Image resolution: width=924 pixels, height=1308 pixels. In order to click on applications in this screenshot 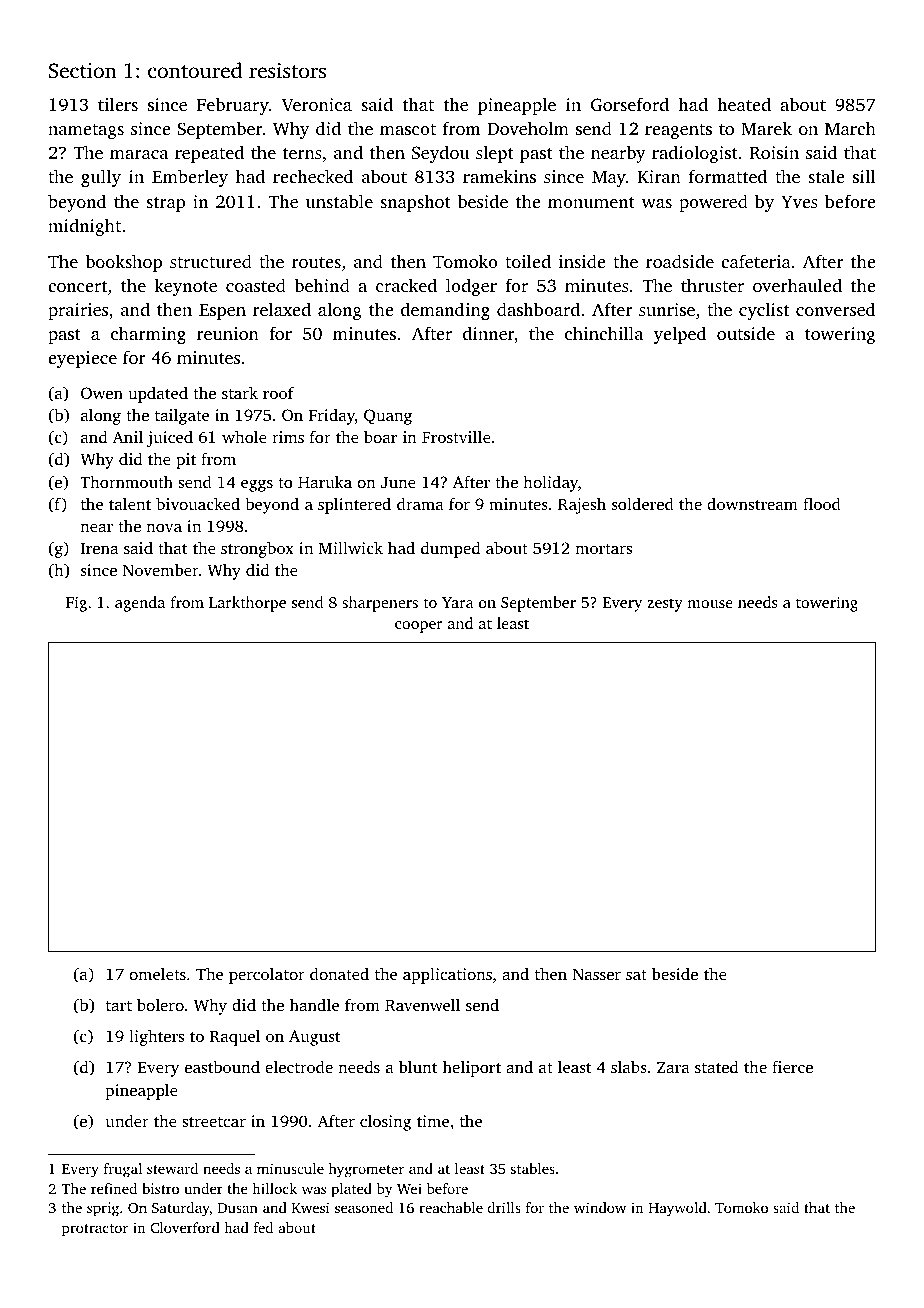, I will do `click(447, 975)`.
